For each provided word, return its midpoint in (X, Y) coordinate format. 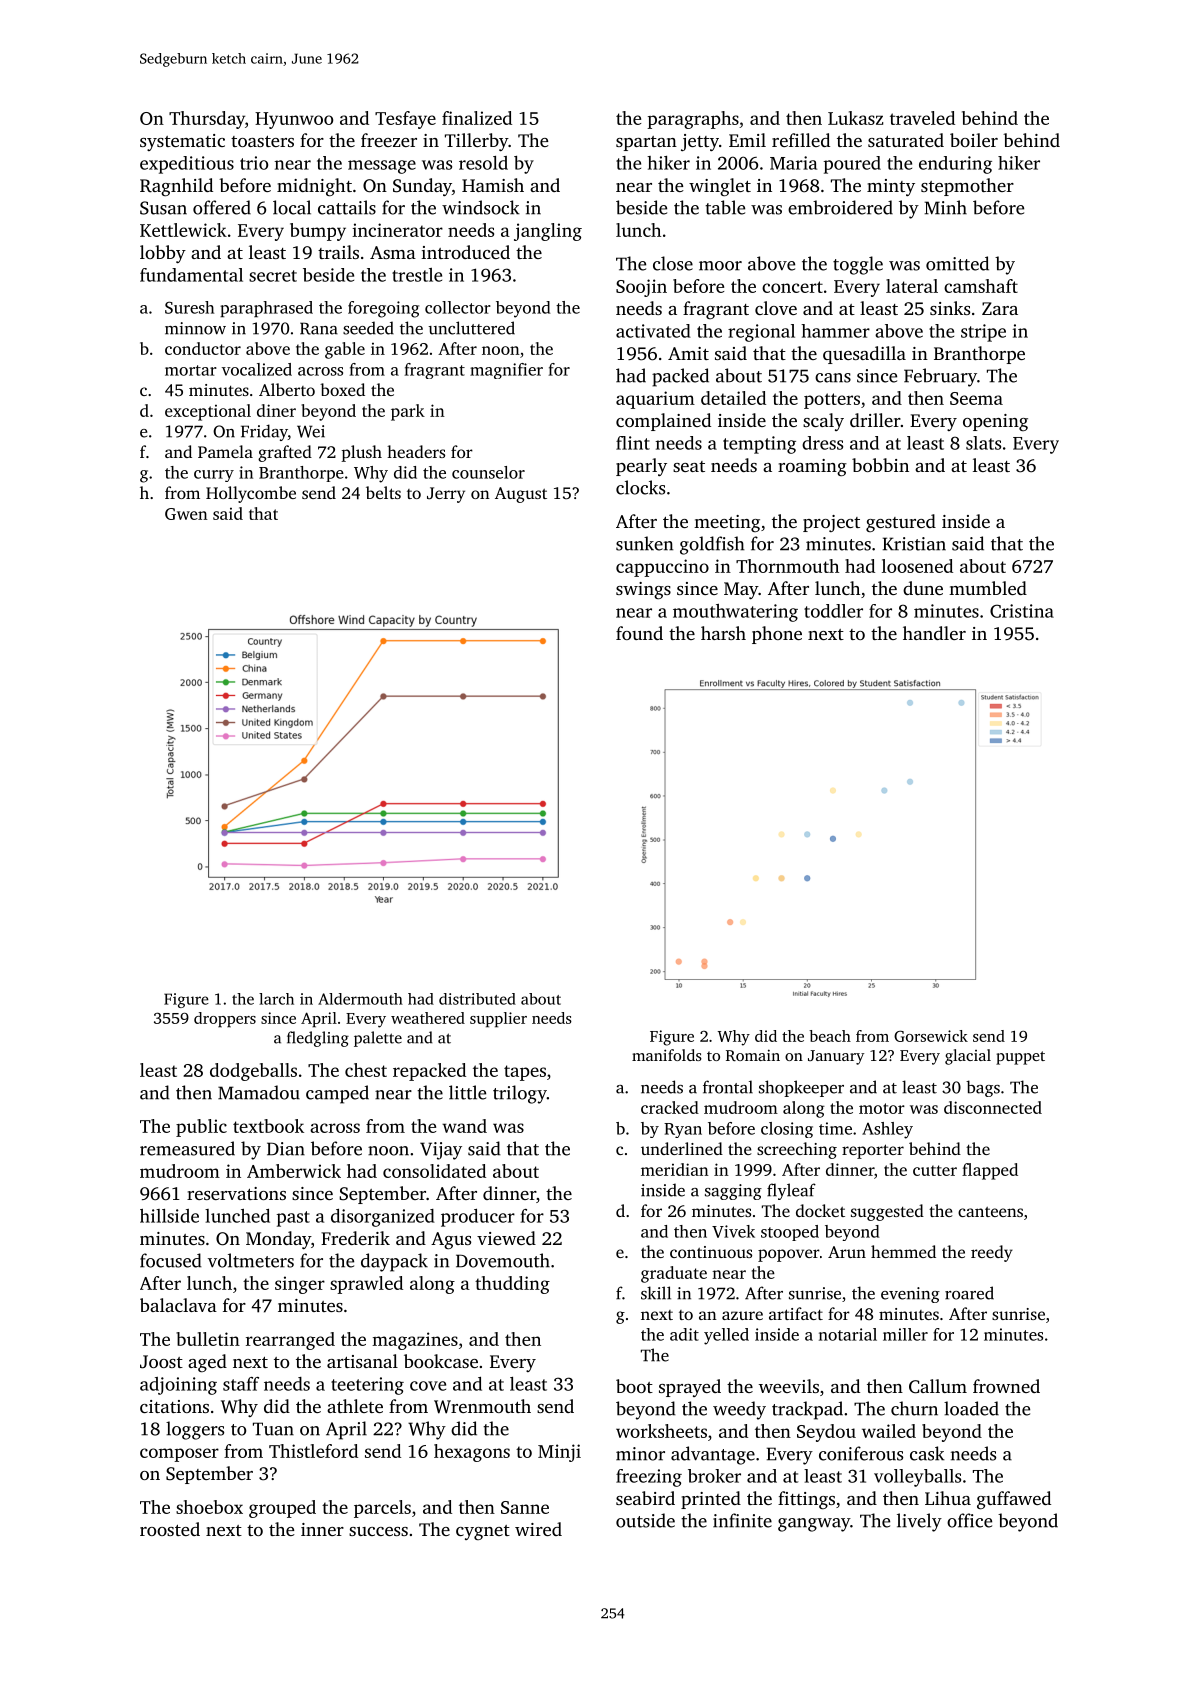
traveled (922, 118)
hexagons (472, 1453)
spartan (646, 143)
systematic (182, 142)
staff (241, 1384)
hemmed (903, 1251)
